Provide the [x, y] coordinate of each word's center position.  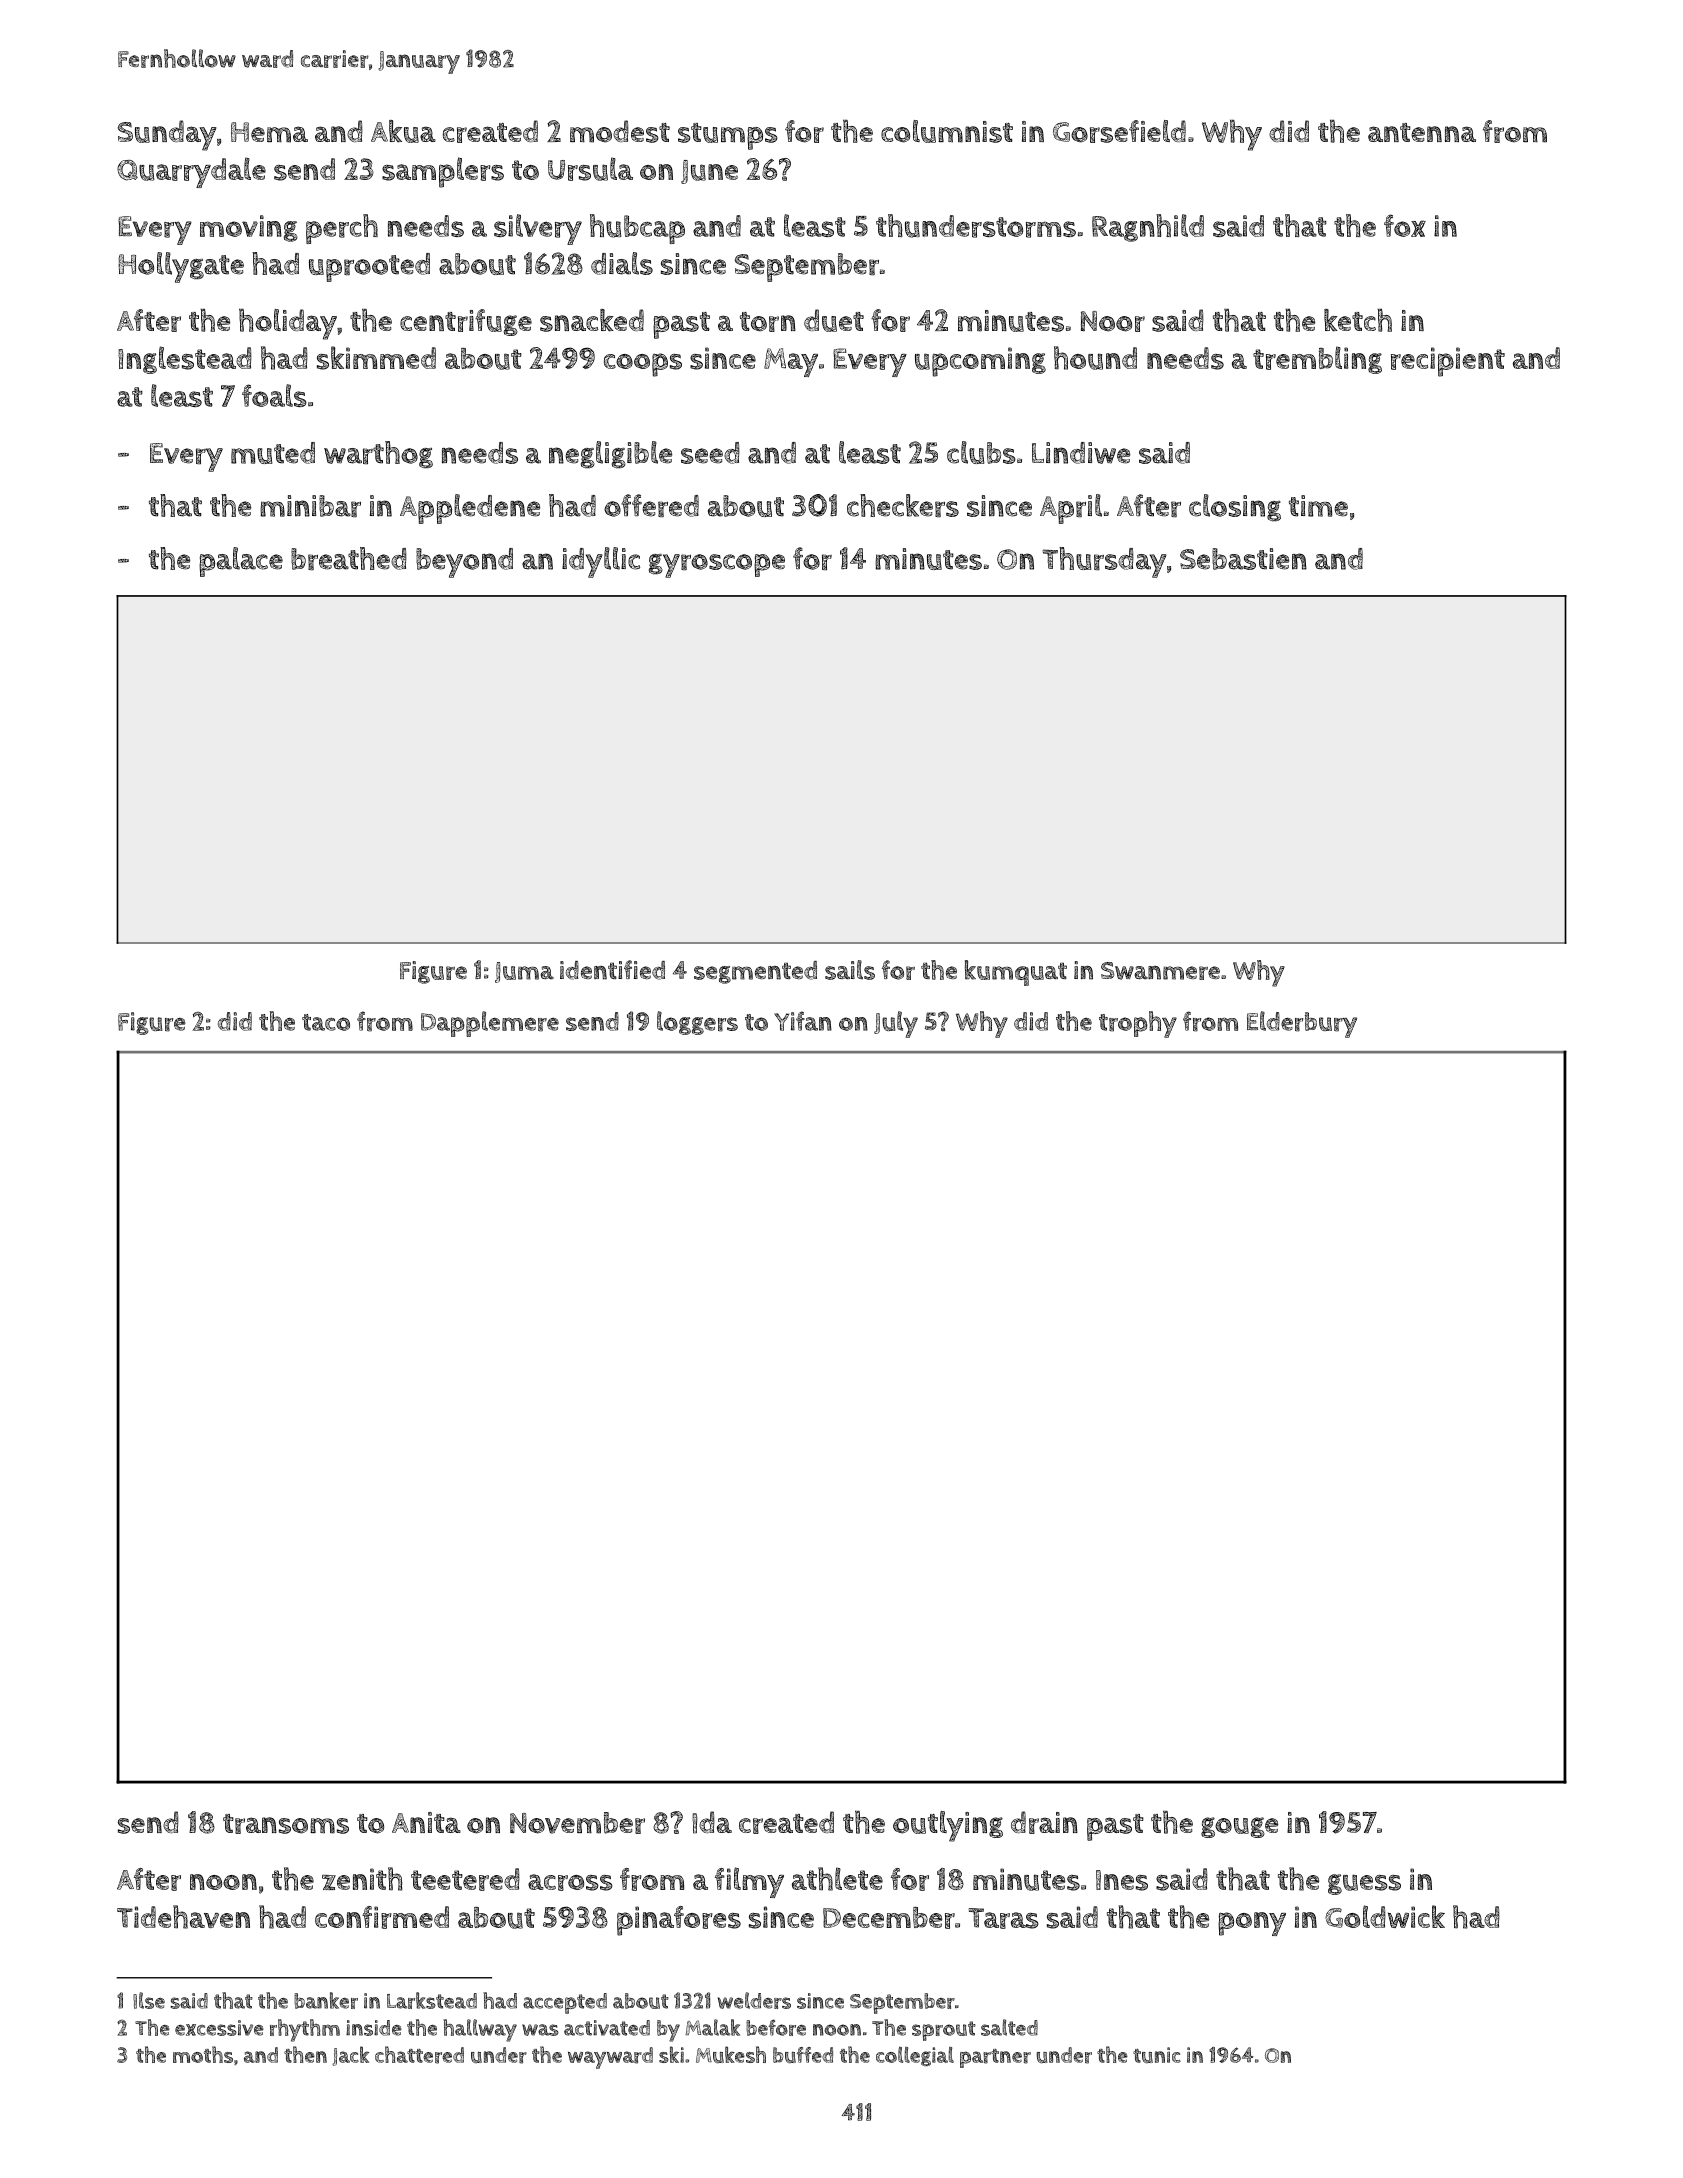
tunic [1157, 2055]
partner [995, 2058]
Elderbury [1302, 1024]
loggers [697, 1023]
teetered [465, 1879]
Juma [524, 972]
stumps [728, 136]
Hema [269, 132]
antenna [1422, 132]
